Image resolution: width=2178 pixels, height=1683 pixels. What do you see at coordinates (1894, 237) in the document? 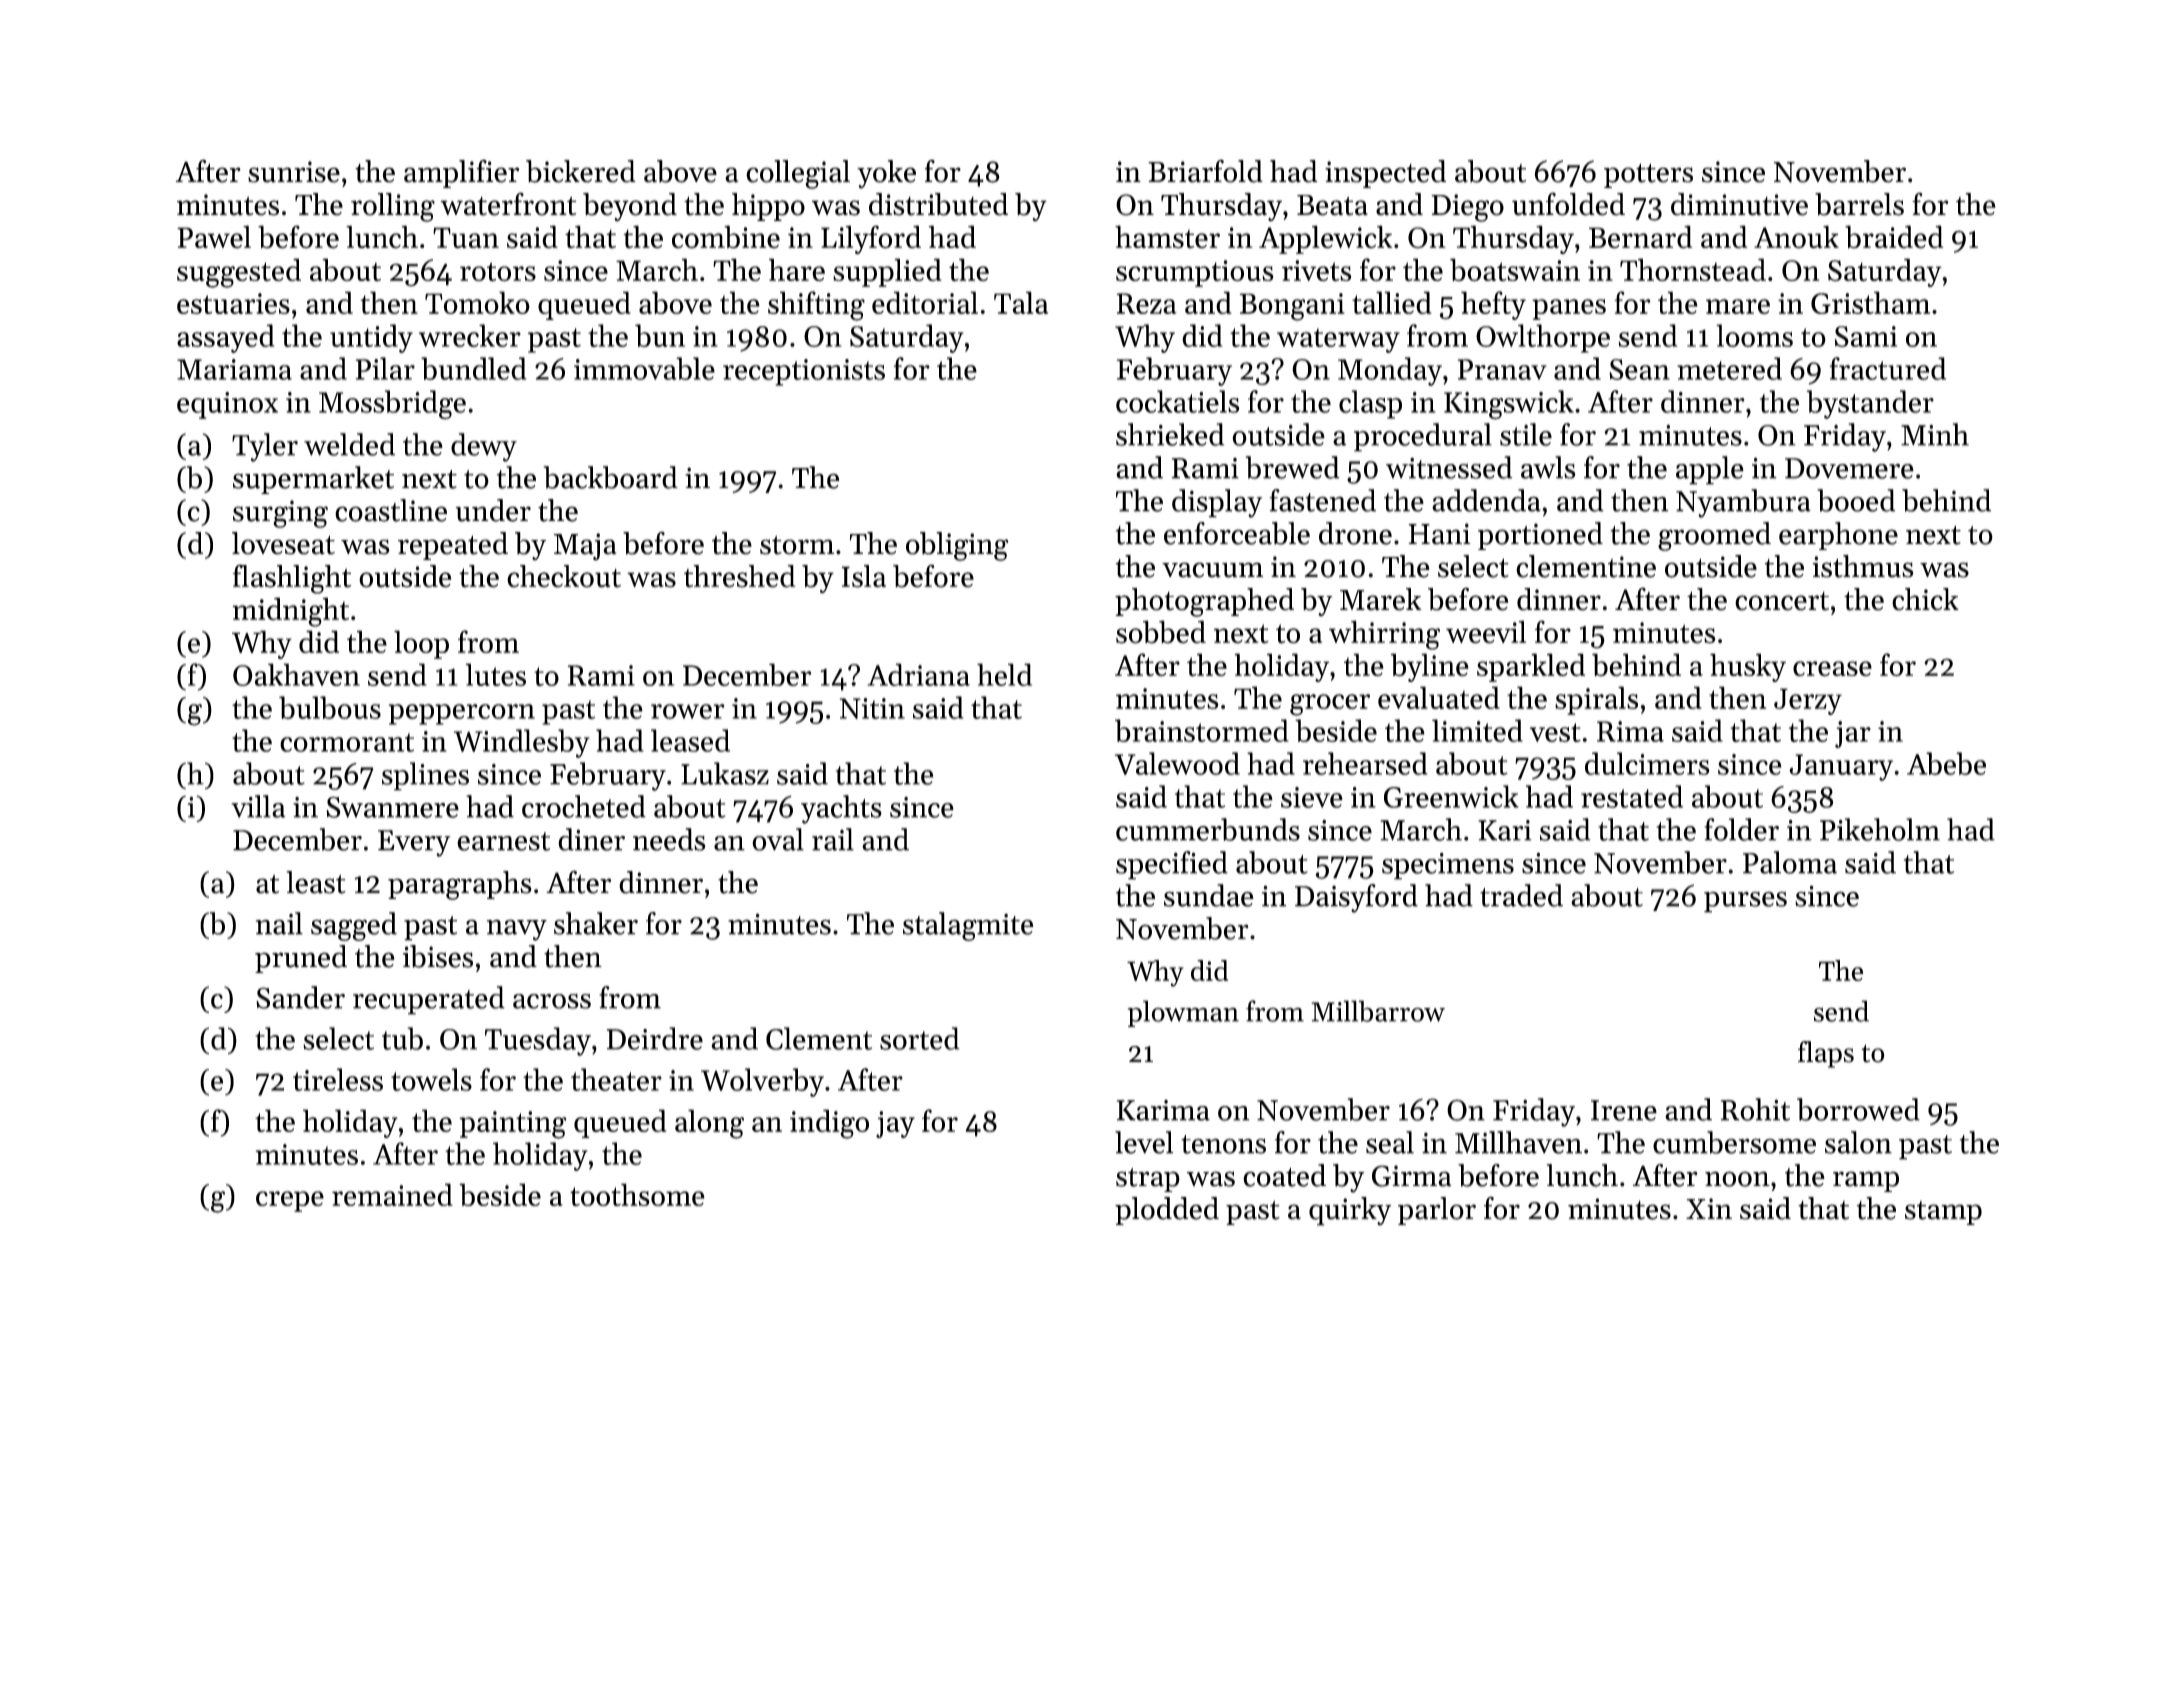
I see `braided` at bounding box center [1894, 237].
